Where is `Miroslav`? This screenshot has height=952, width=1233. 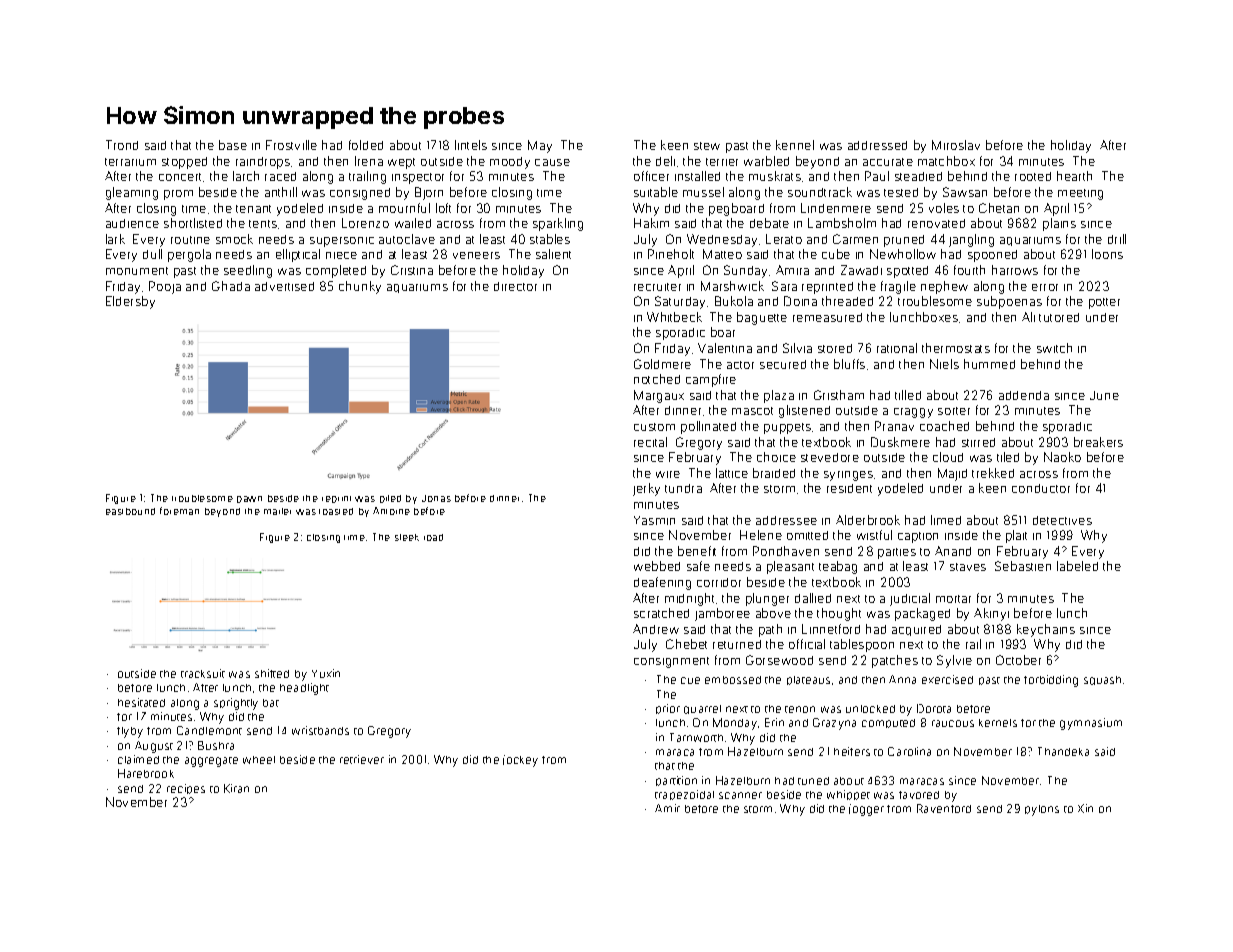
Miroslav is located at coordinates (956, 145).
